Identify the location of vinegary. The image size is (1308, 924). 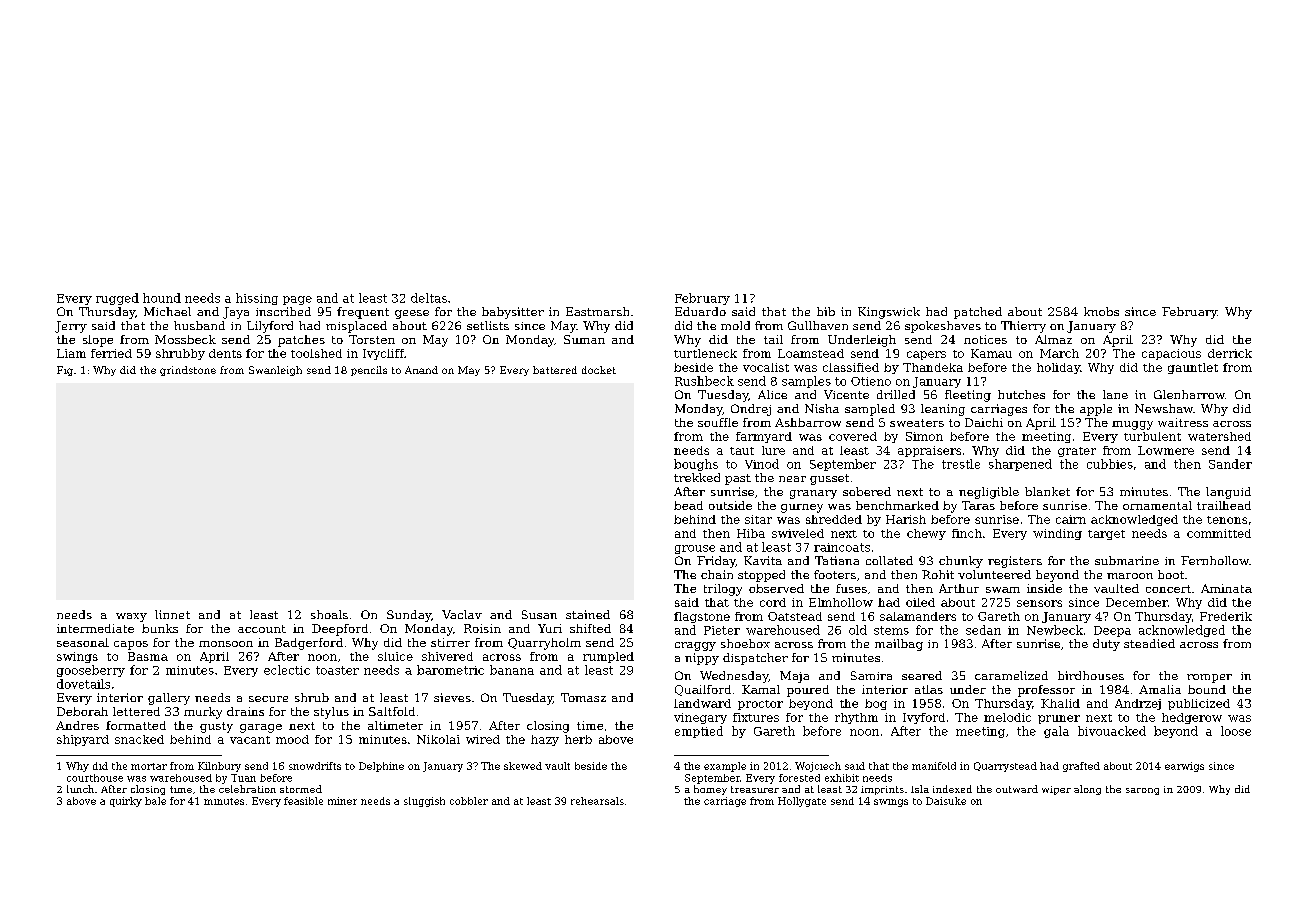
(700, 718).
